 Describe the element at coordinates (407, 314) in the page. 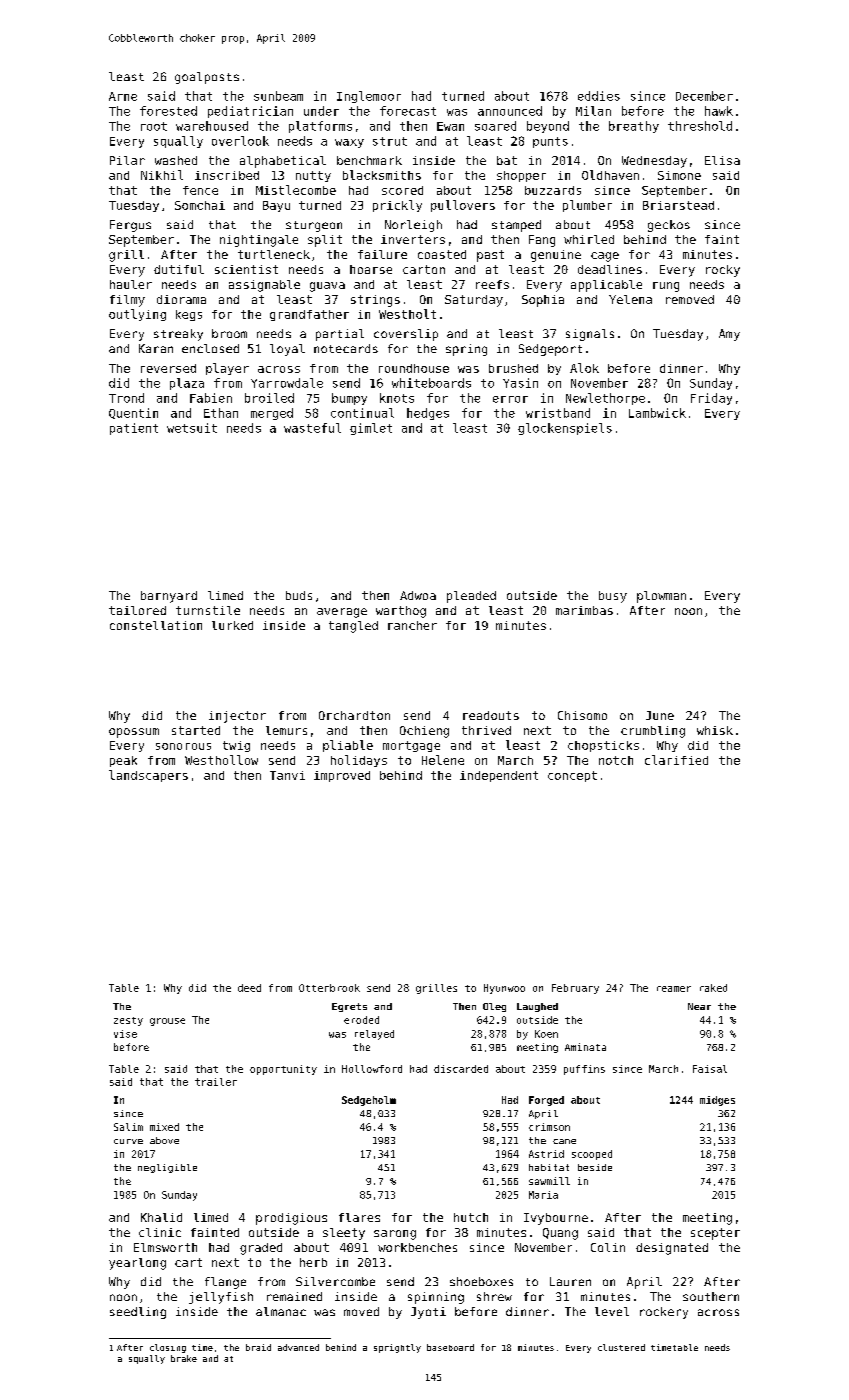

I see `Westholt` at that location.
